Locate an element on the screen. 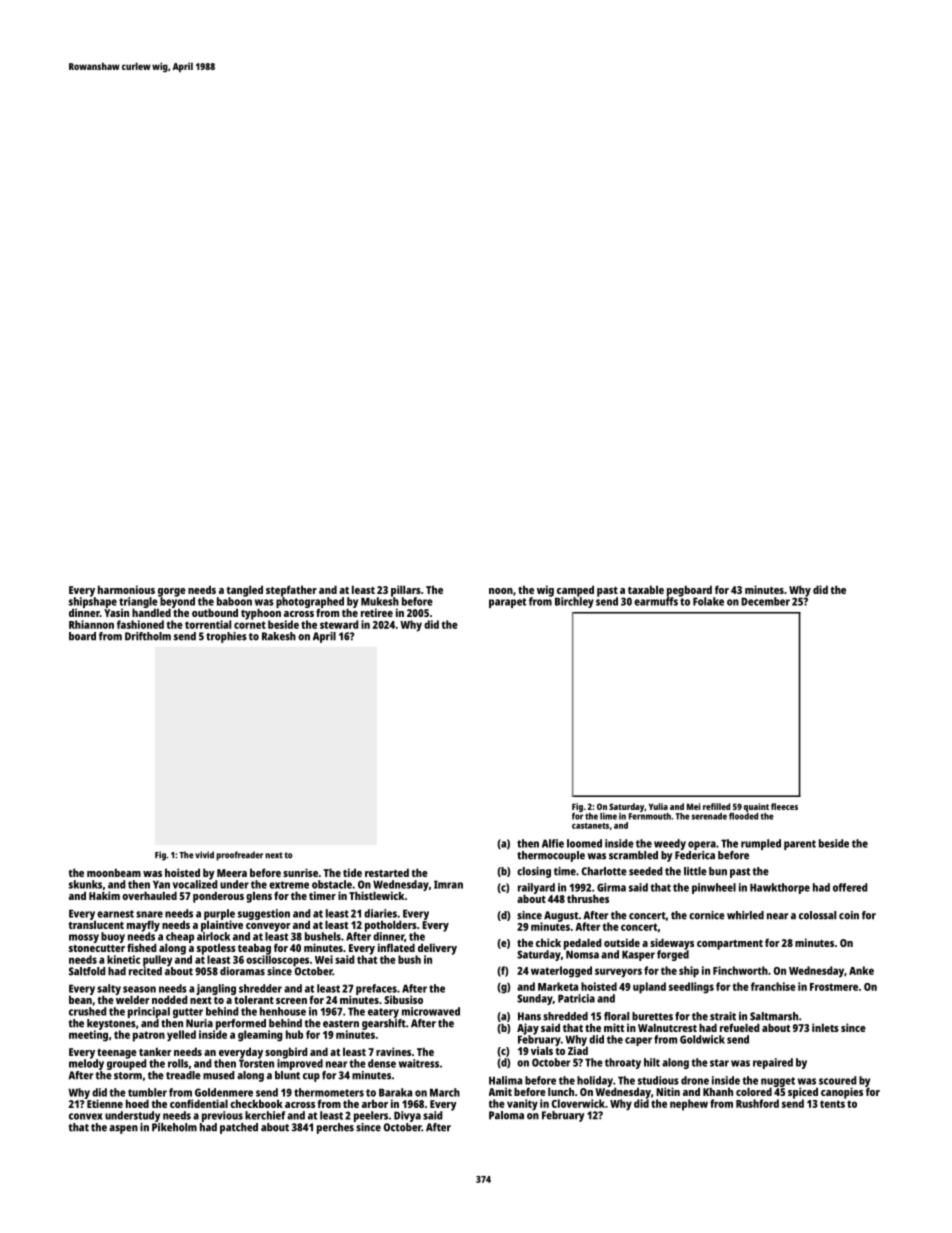 This screenshot has height=1233, width=952. plaintive is located at coordinates (222, 926).
